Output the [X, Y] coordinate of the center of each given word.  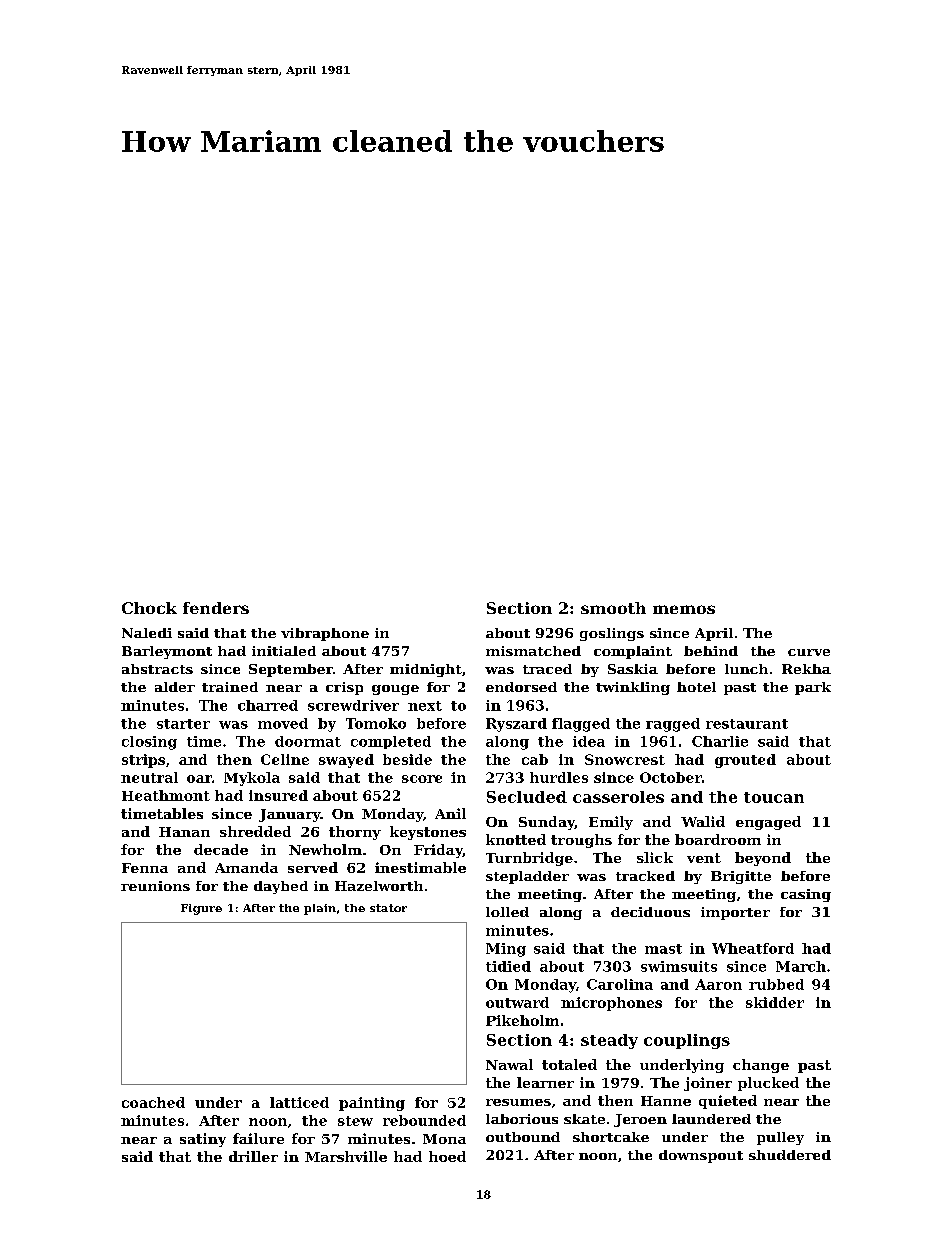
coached [153, 1102]
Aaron [718, 984]
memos [684, 609]
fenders [216, 608]
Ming [506, 950]
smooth [613, 608]
